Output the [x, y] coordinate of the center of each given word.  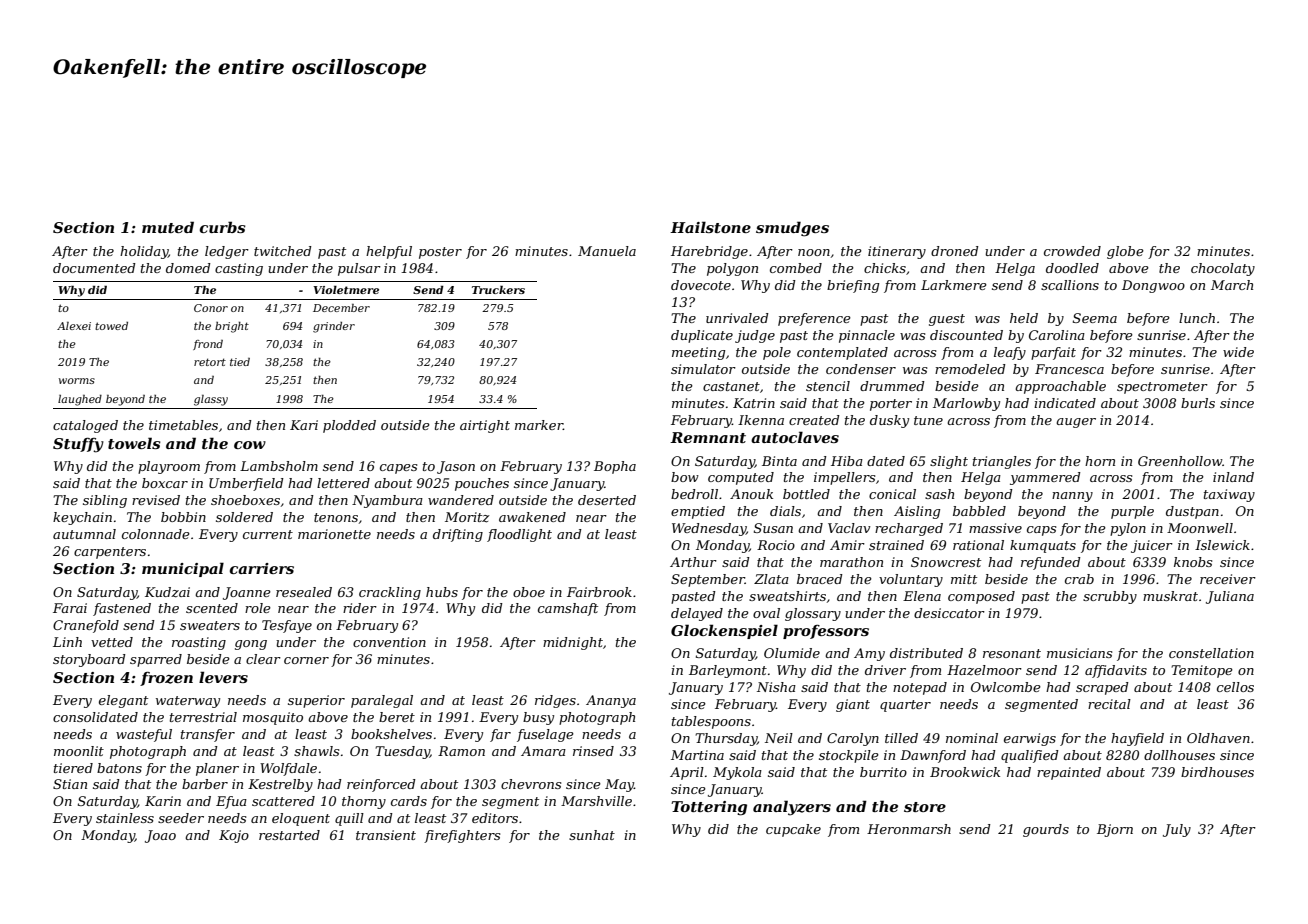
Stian [70, 784]
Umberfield [246, 484]
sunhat [592, 835]
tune [928, 420]
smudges [792, 229]
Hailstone [710, 227]
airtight [485, 426]
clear [263, 659]
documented [94, 268]
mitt [964, 579]
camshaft [568, 609]
